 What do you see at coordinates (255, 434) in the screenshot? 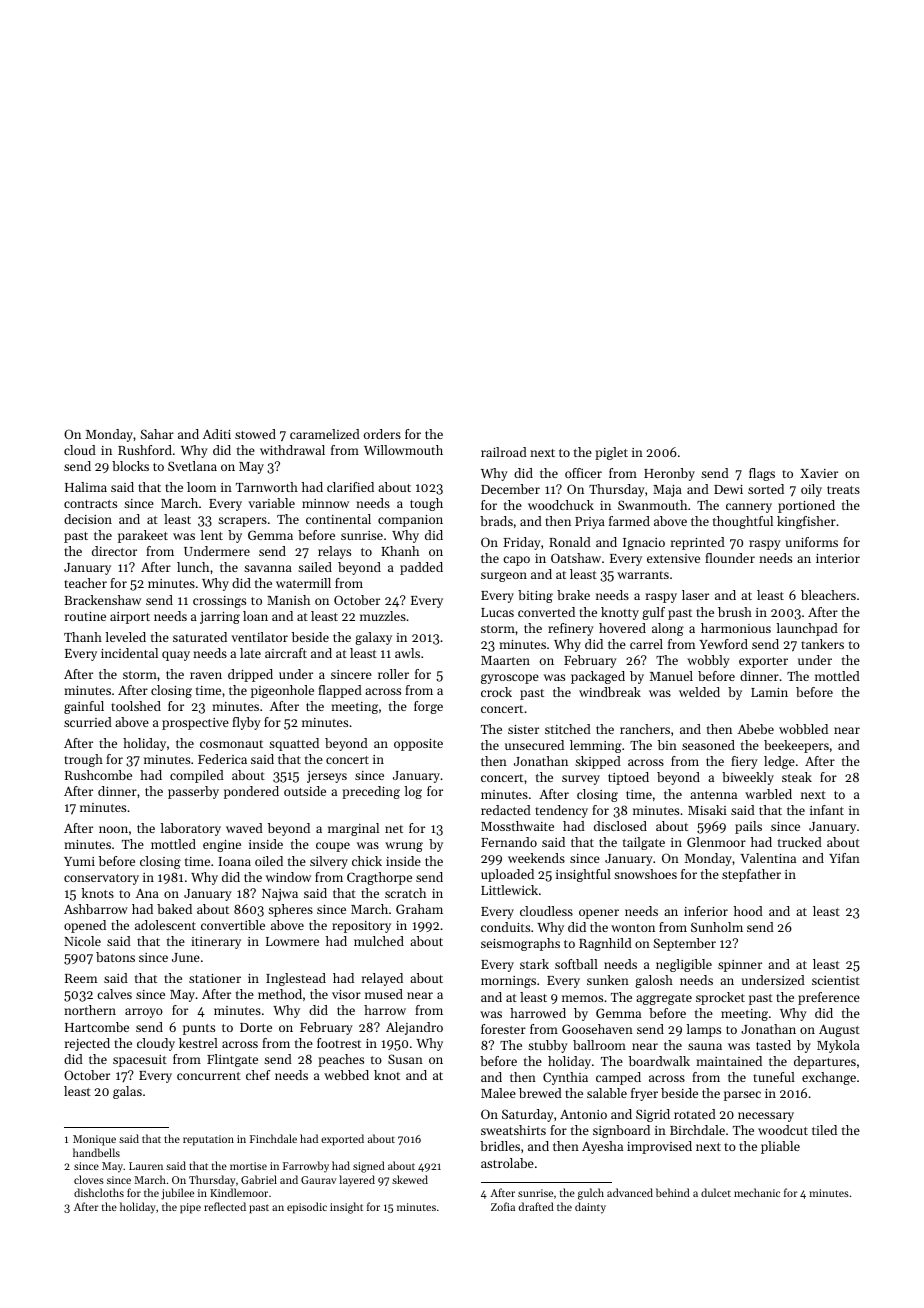
I see `stowed` at bounding box center [255, 434].
